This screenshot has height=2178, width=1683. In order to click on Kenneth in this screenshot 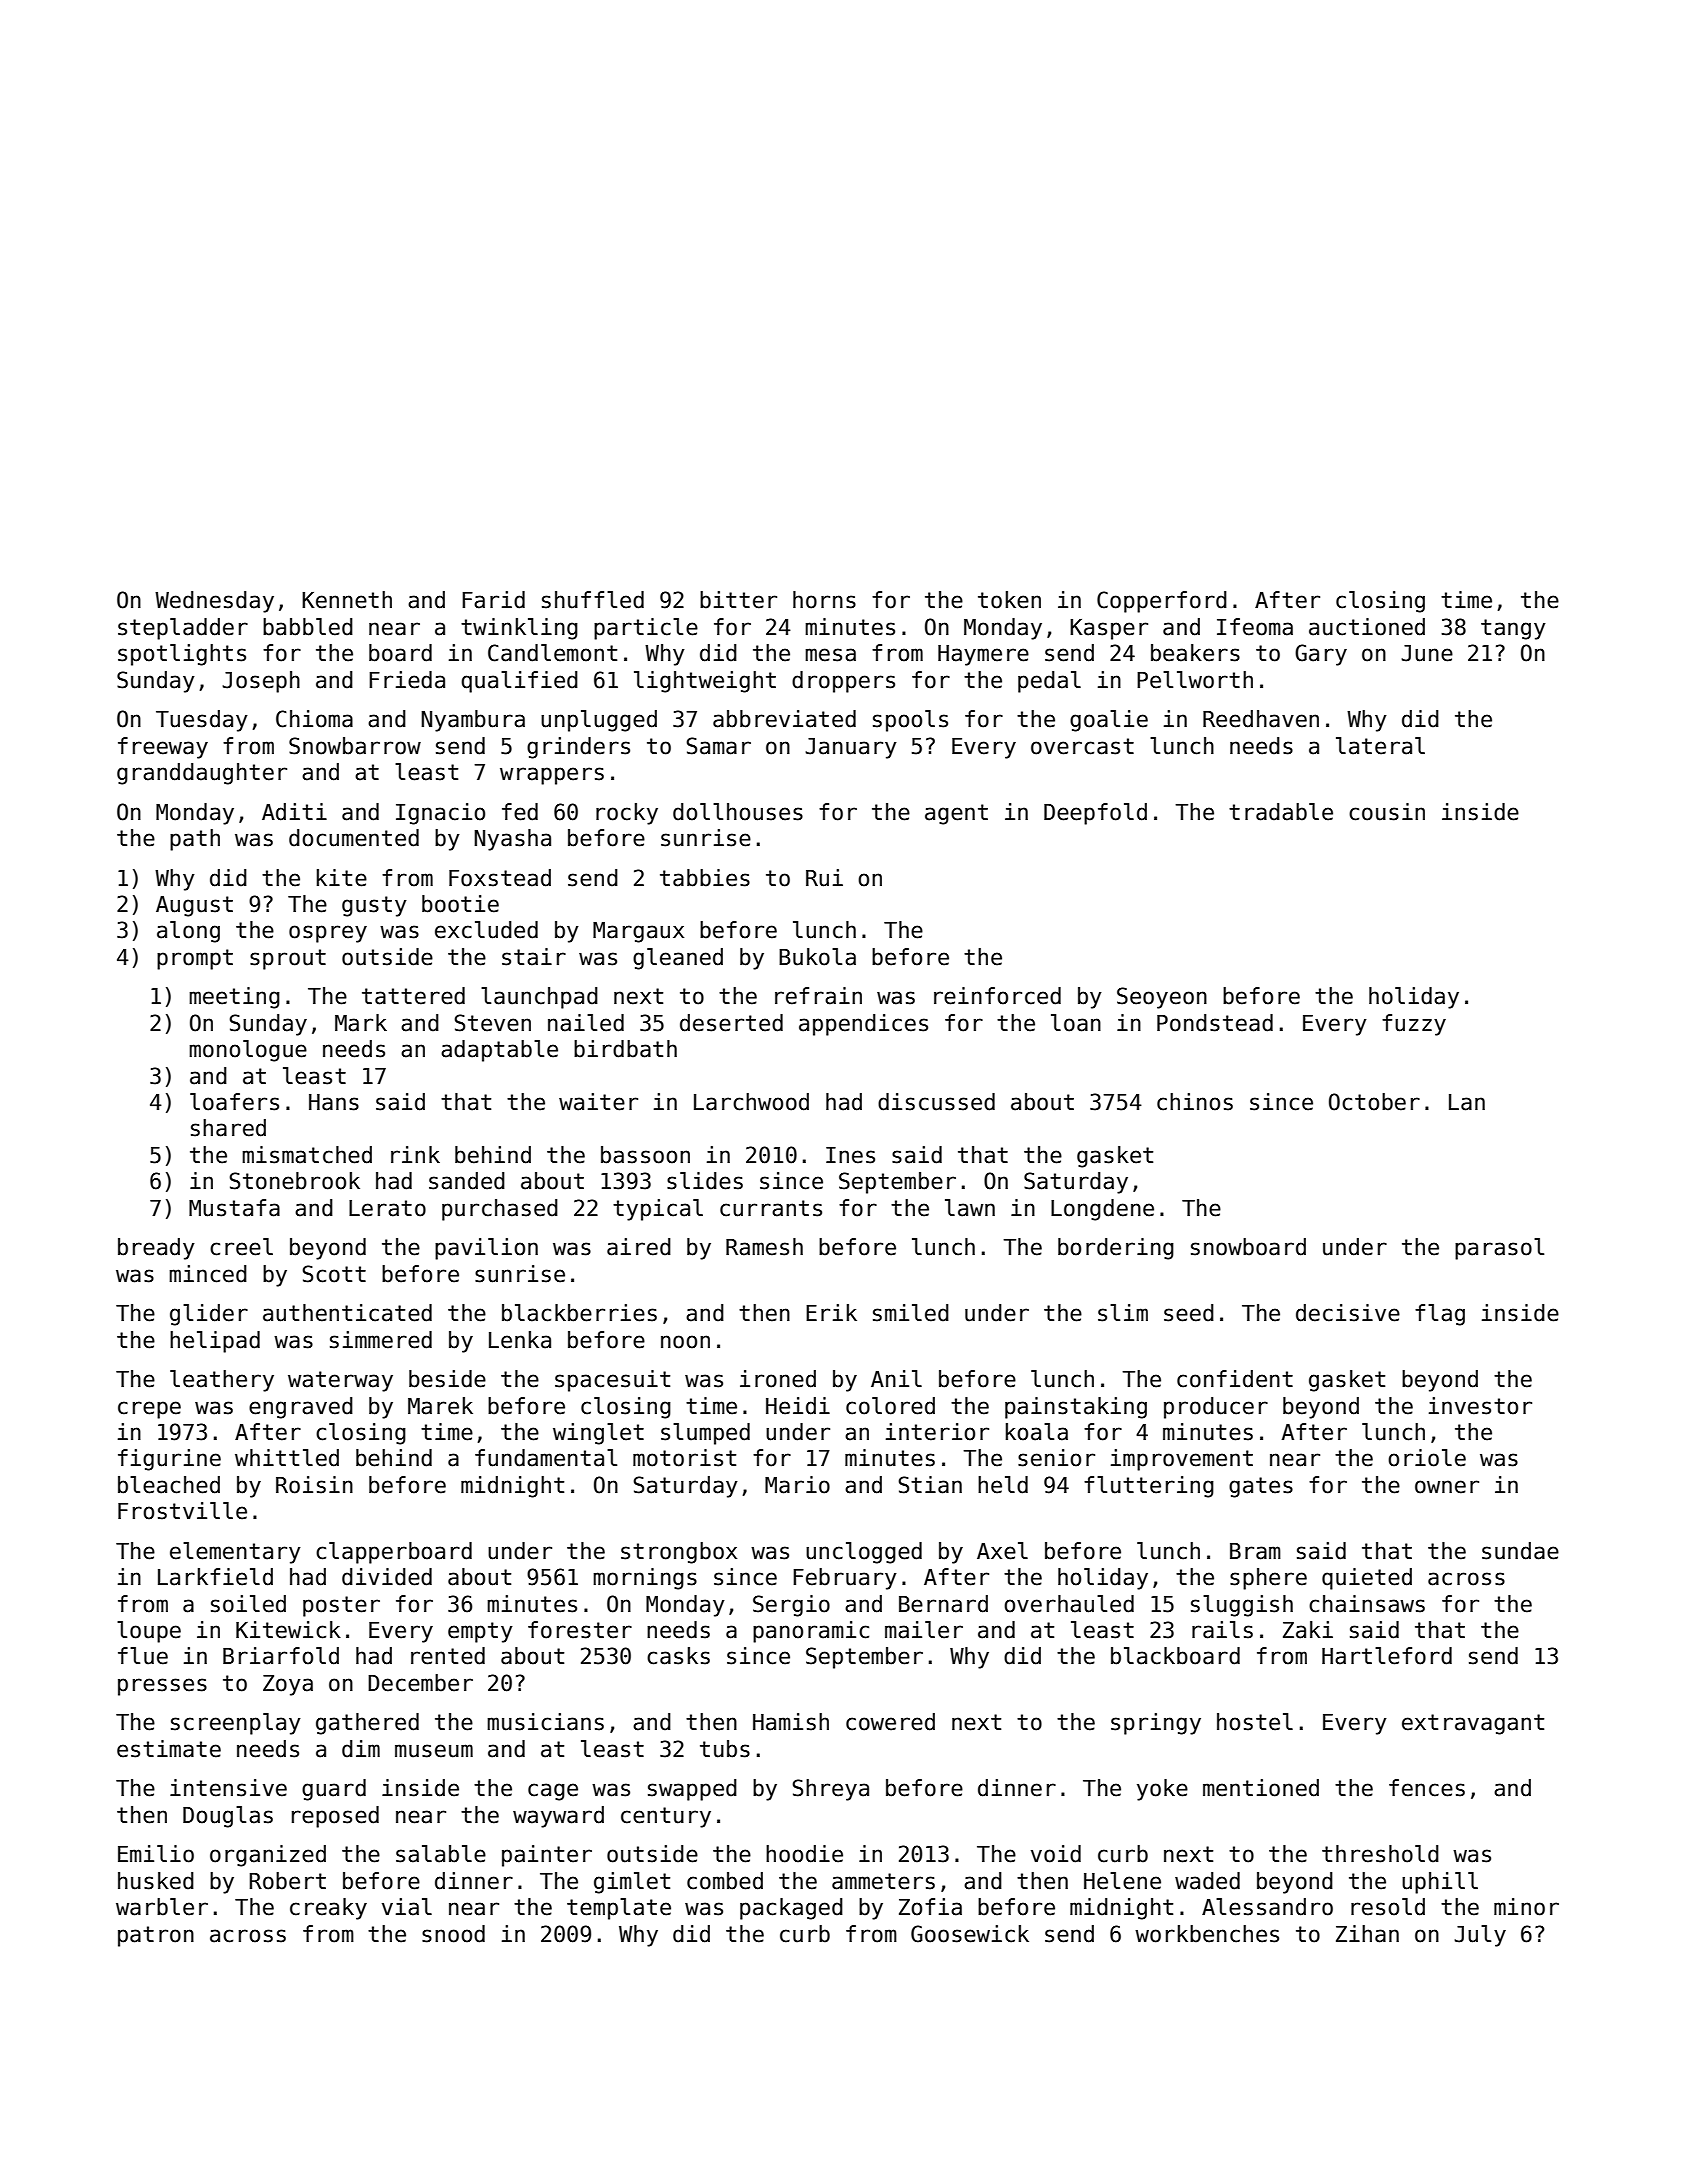, I will do `click(347, 600)`.
